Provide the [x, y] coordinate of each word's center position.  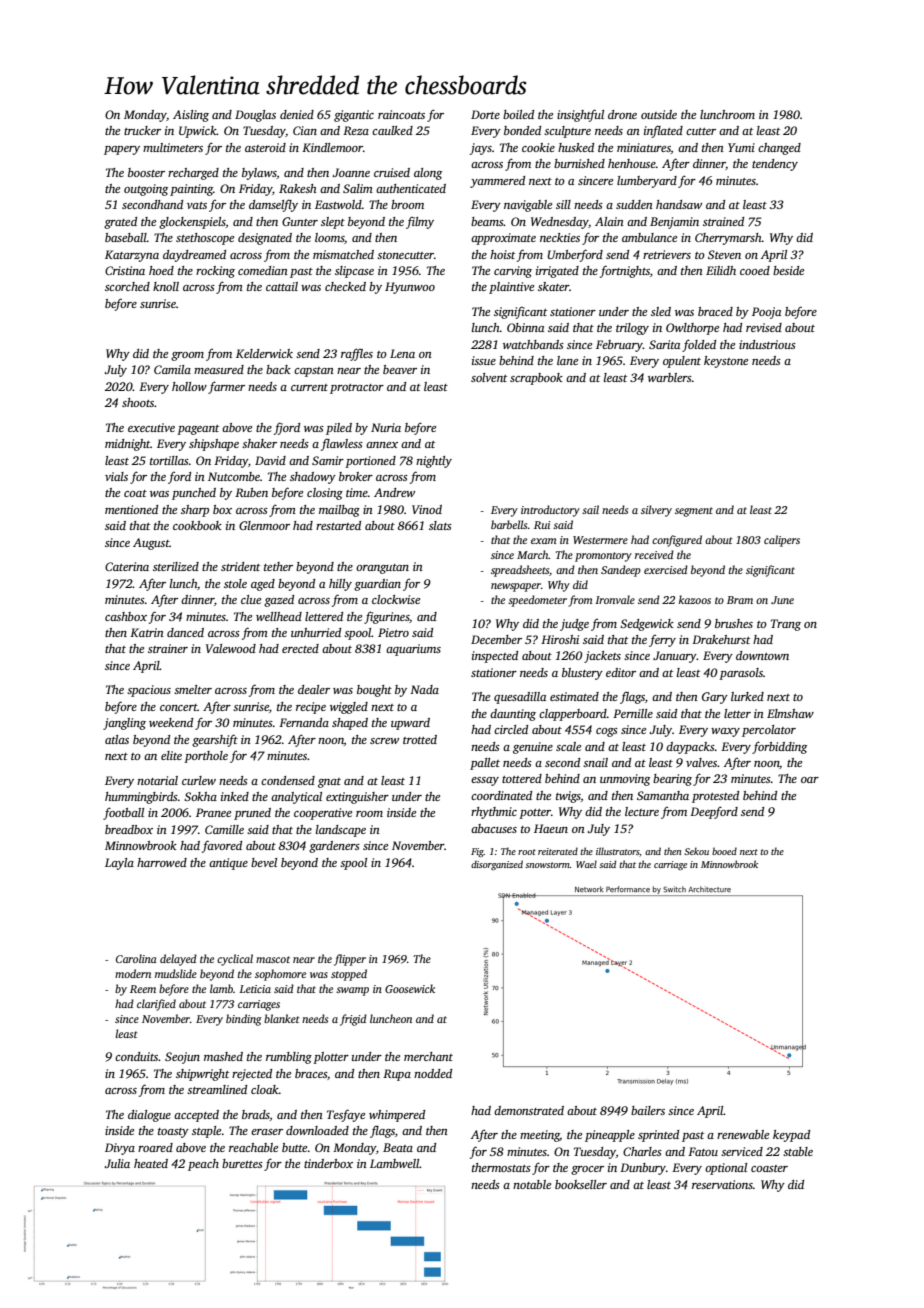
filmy [420, 223]
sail [590, 509]
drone [622, 114]
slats [440, 525]
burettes [242, 1163]
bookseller [581, 1184]
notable [532, 1184]
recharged [193, 174]
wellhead [279, 616]
